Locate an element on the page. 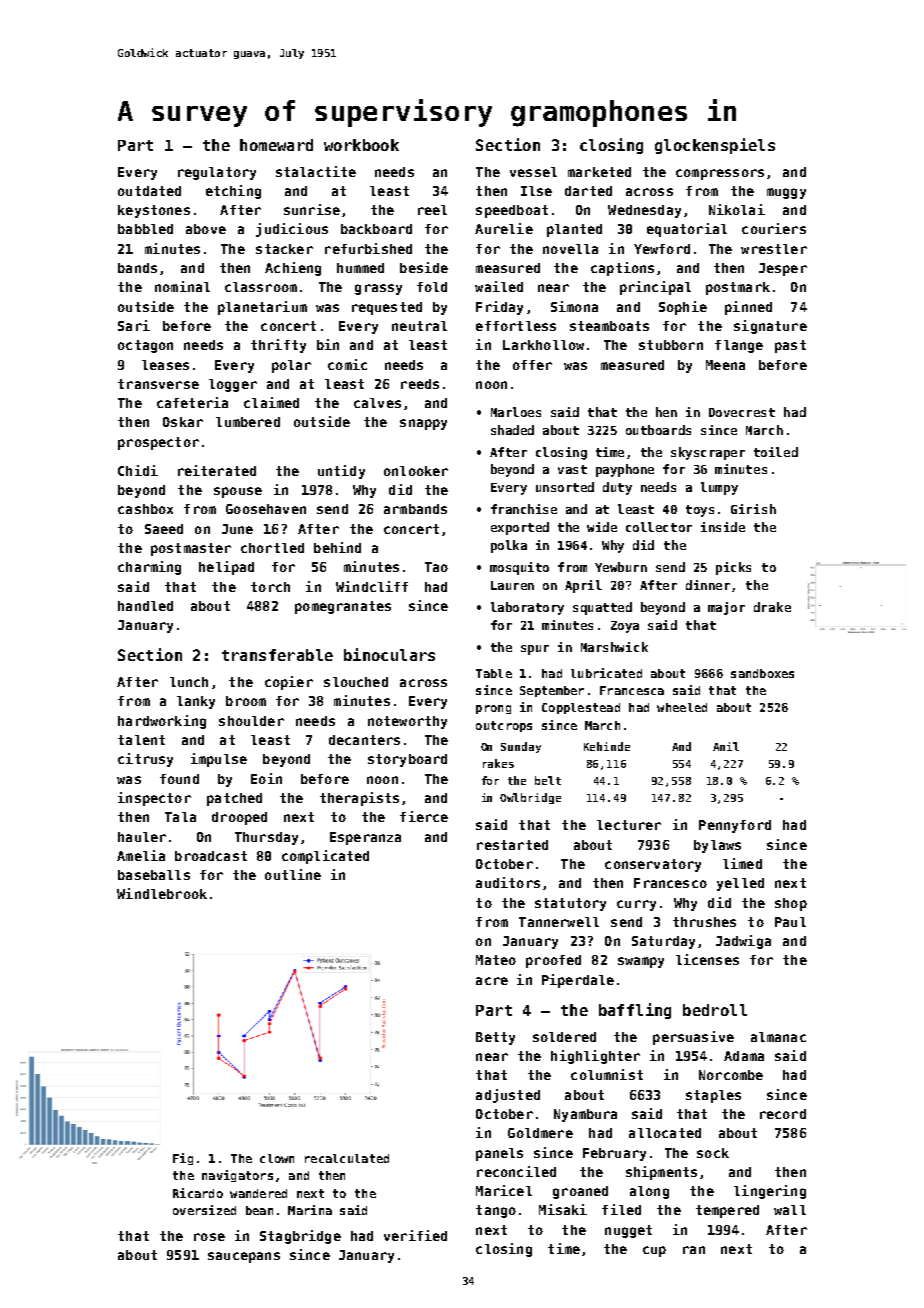 The image size is (924, 1308). homeward is located at coordinates (276, 145).
